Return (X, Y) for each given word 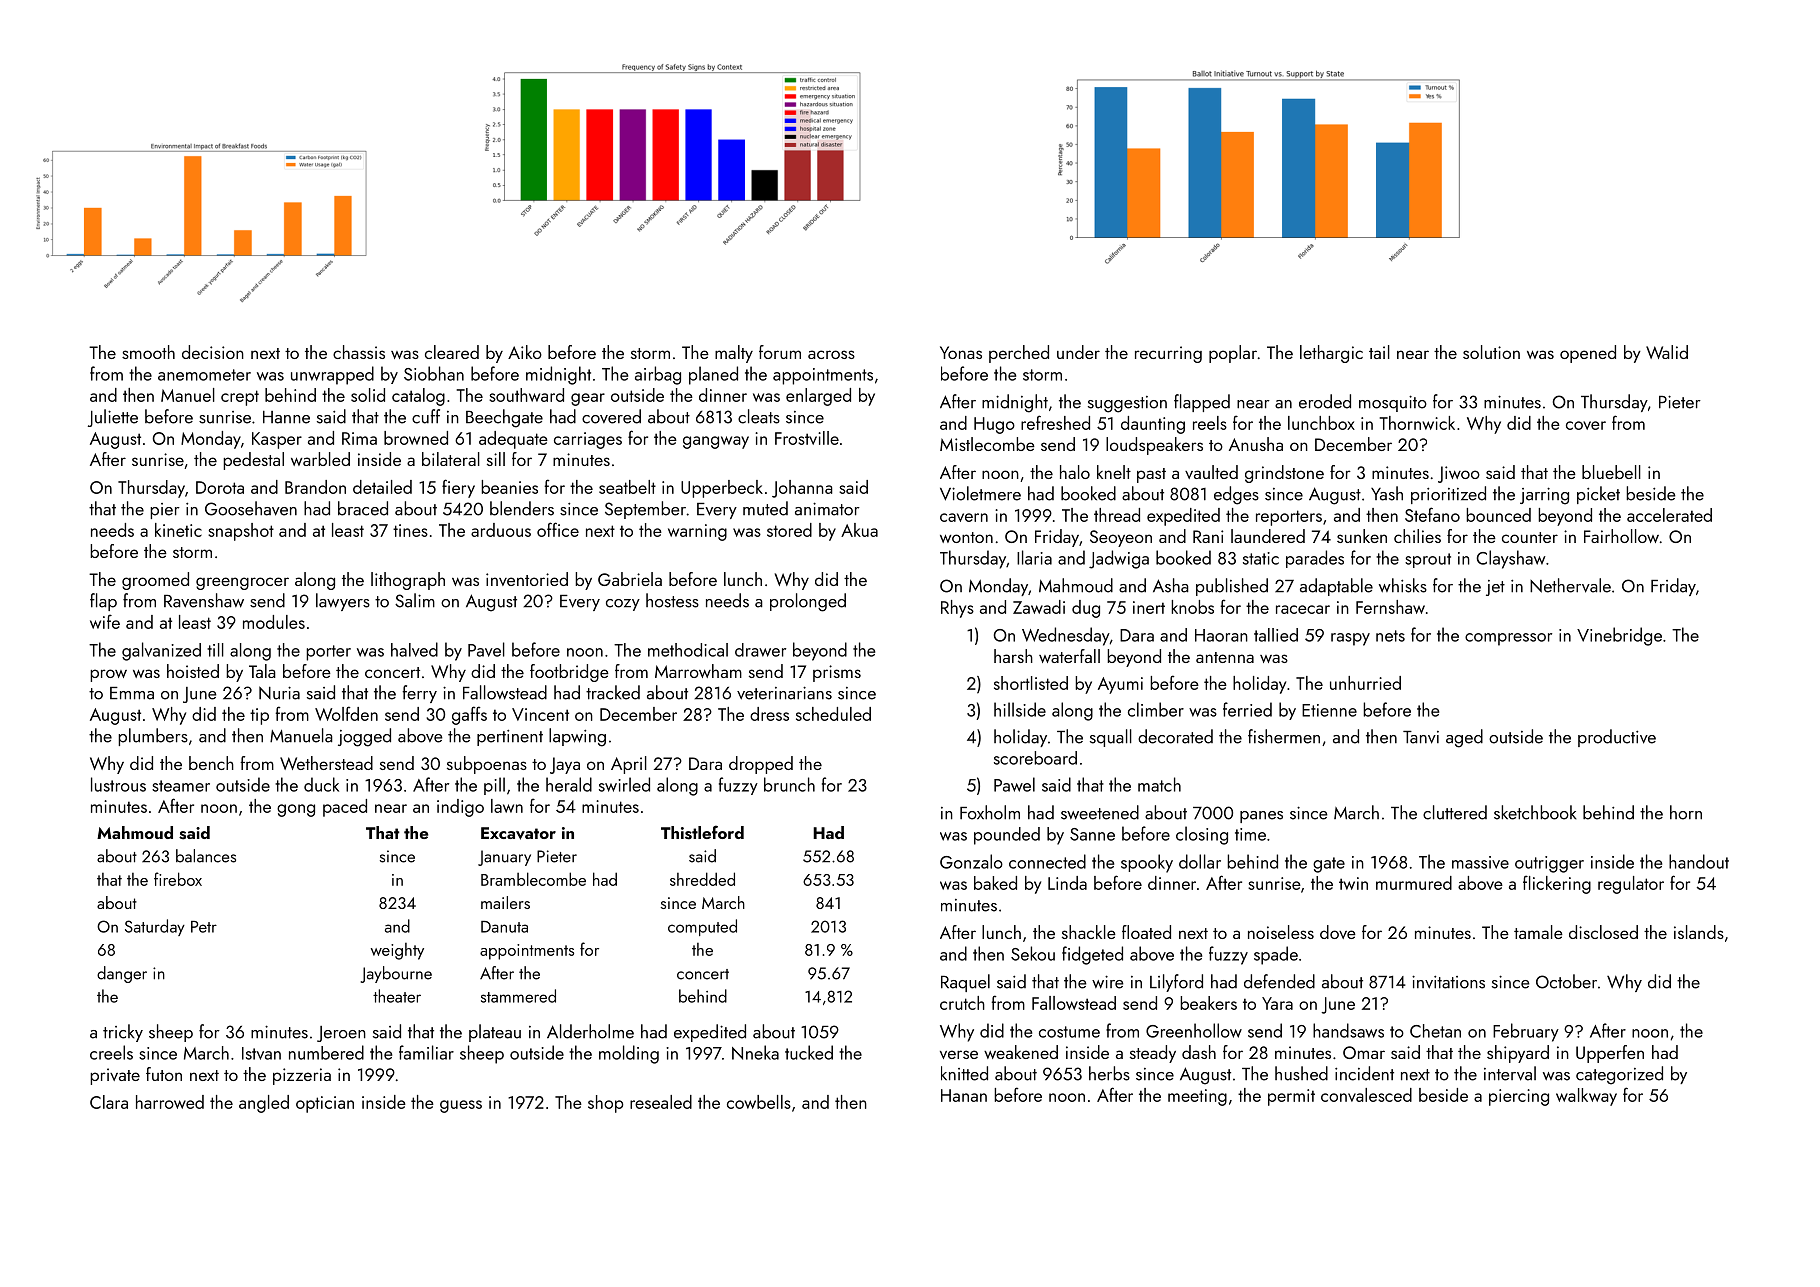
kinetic (178, 530)
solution (1491, 352)
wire (1108, 982)
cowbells (759, 1102)
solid (368, 395)
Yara (1277, 1003)
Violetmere (980, 493)
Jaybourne (396, 974)
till (215, 650)
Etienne (1329, 710)
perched (1019, 354)
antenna (1225, 657)
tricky (123, 1033)
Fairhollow (1621, 536)
